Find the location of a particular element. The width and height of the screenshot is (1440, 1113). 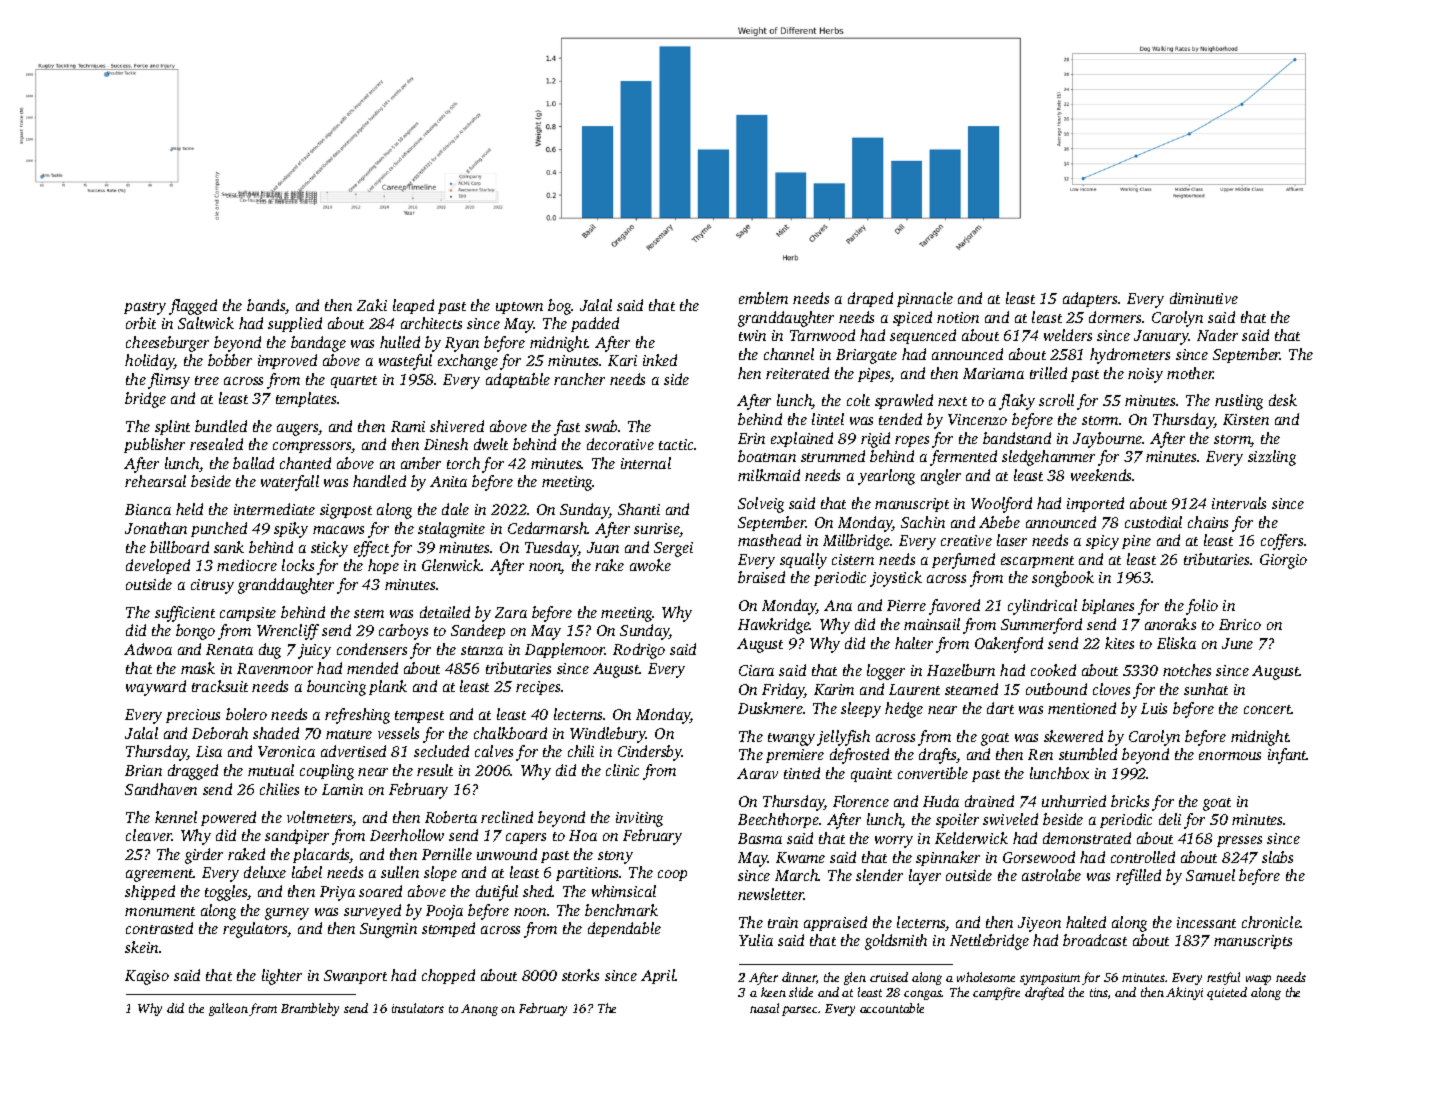

dinner is located at coordinates (799, 978).
